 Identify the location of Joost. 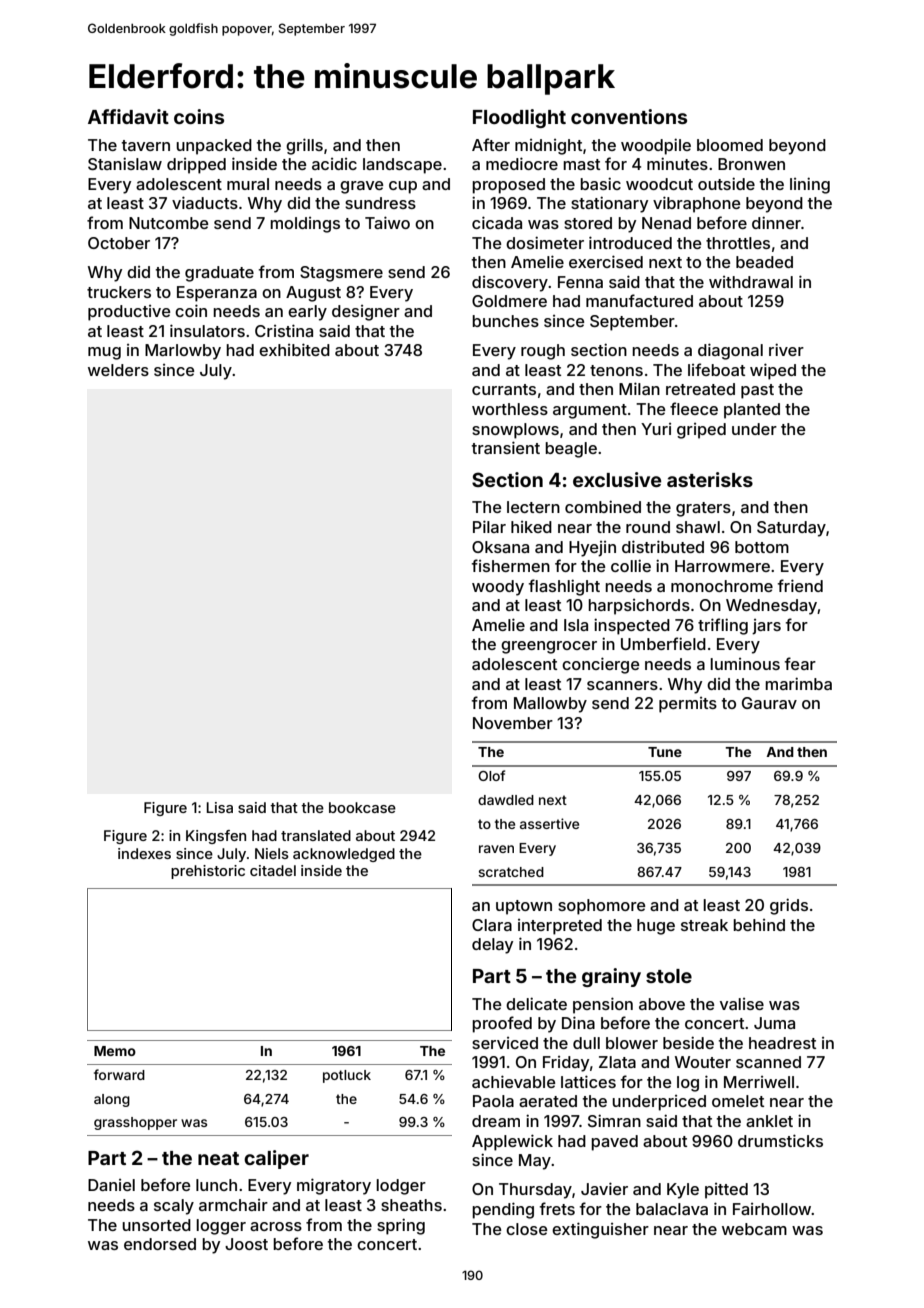
(246, 1244).
